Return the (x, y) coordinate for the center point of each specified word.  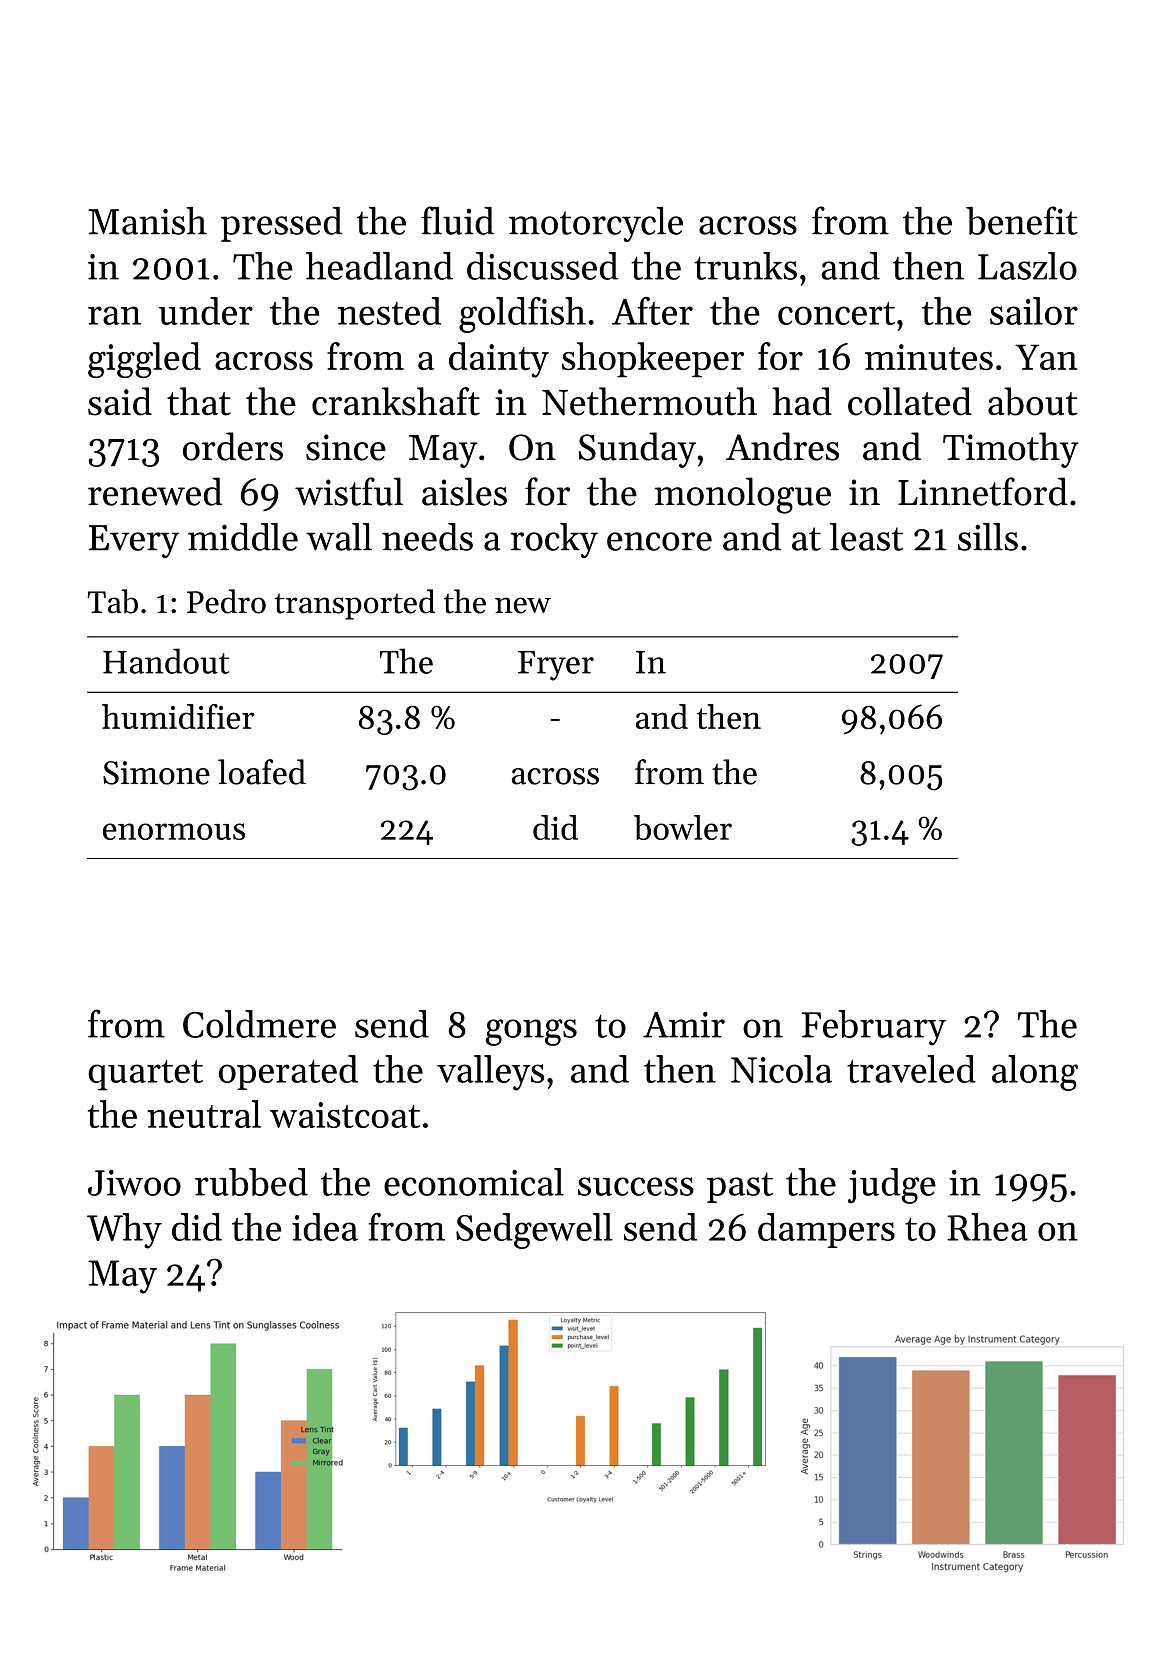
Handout (166, 661)
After (652, 311)
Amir (684, 1025)
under (206, 311)
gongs (531, 1032)
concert (836, 313)
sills (988, 537)
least (866, 537)
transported (355, 604)
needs (427, 537)
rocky (554, 540)
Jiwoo (134, 1183)
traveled (911, 1069)
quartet (146, 1075)
